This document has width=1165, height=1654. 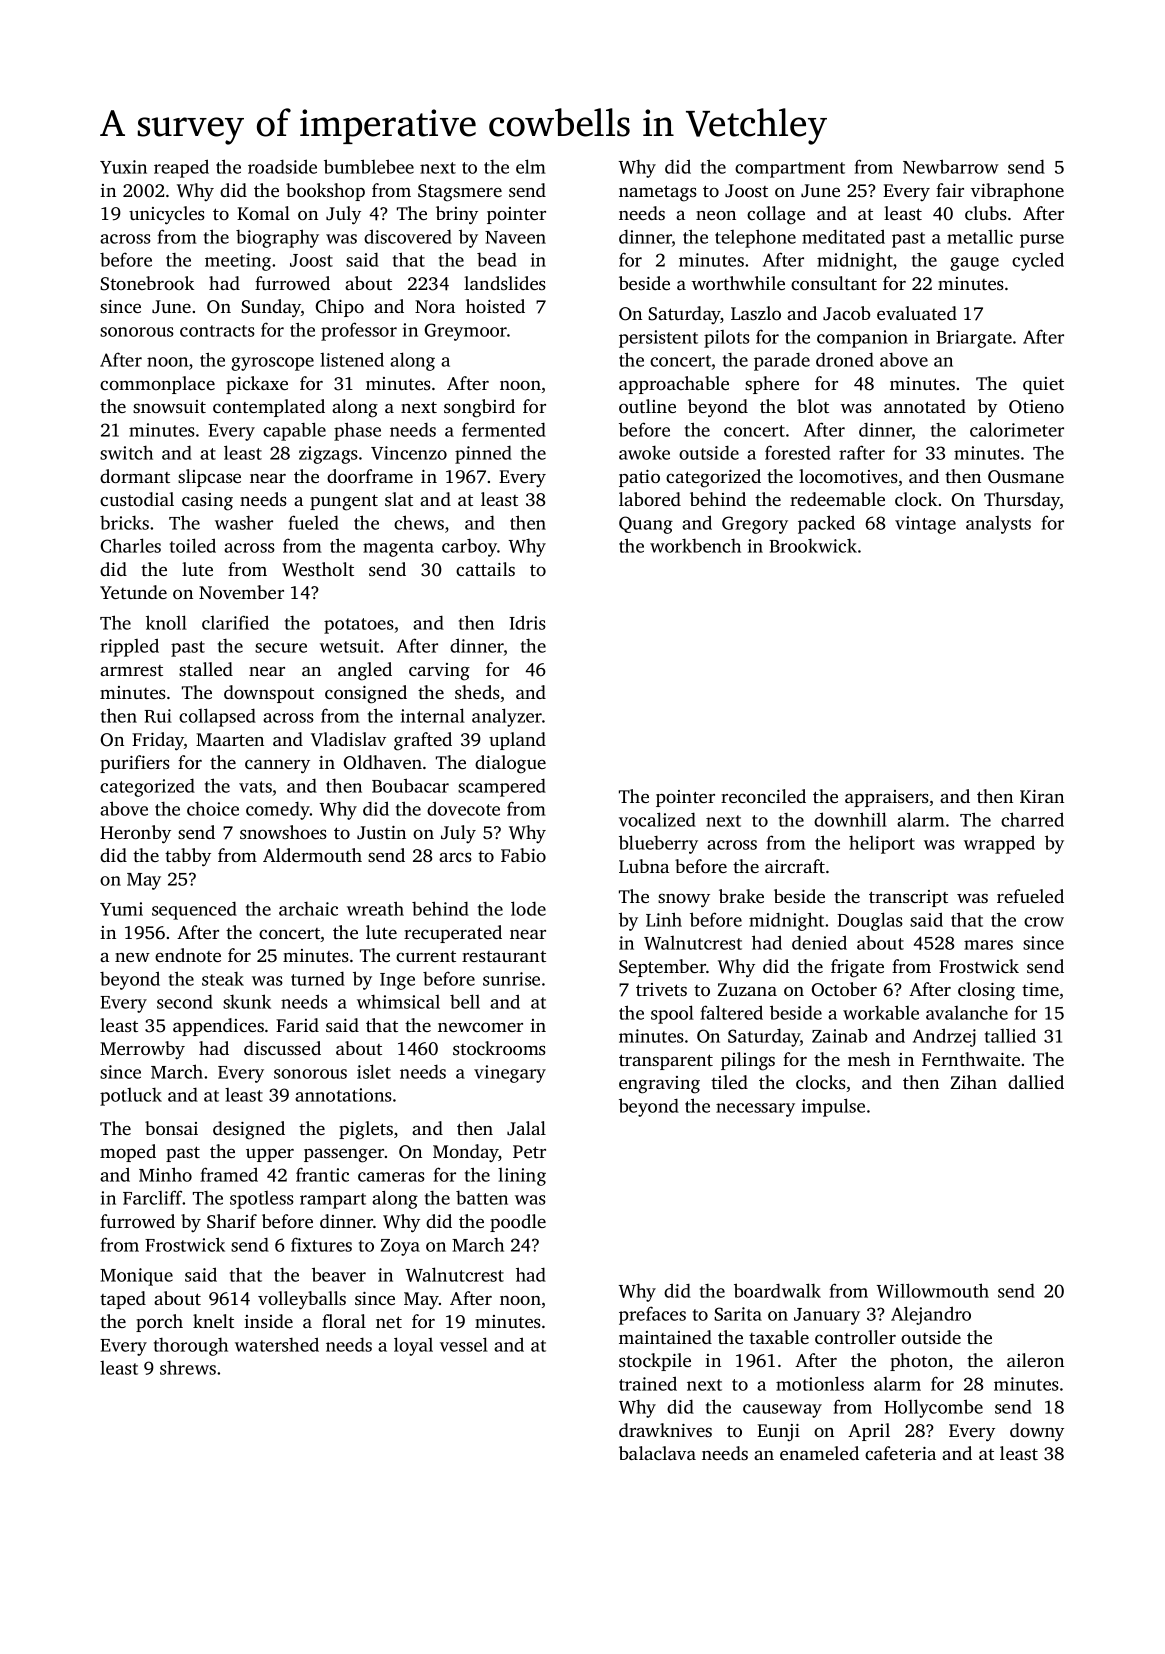 What do you see at coordinates (790, 170) in the document?
I see `compartment` at bounding box center [790, 170].
